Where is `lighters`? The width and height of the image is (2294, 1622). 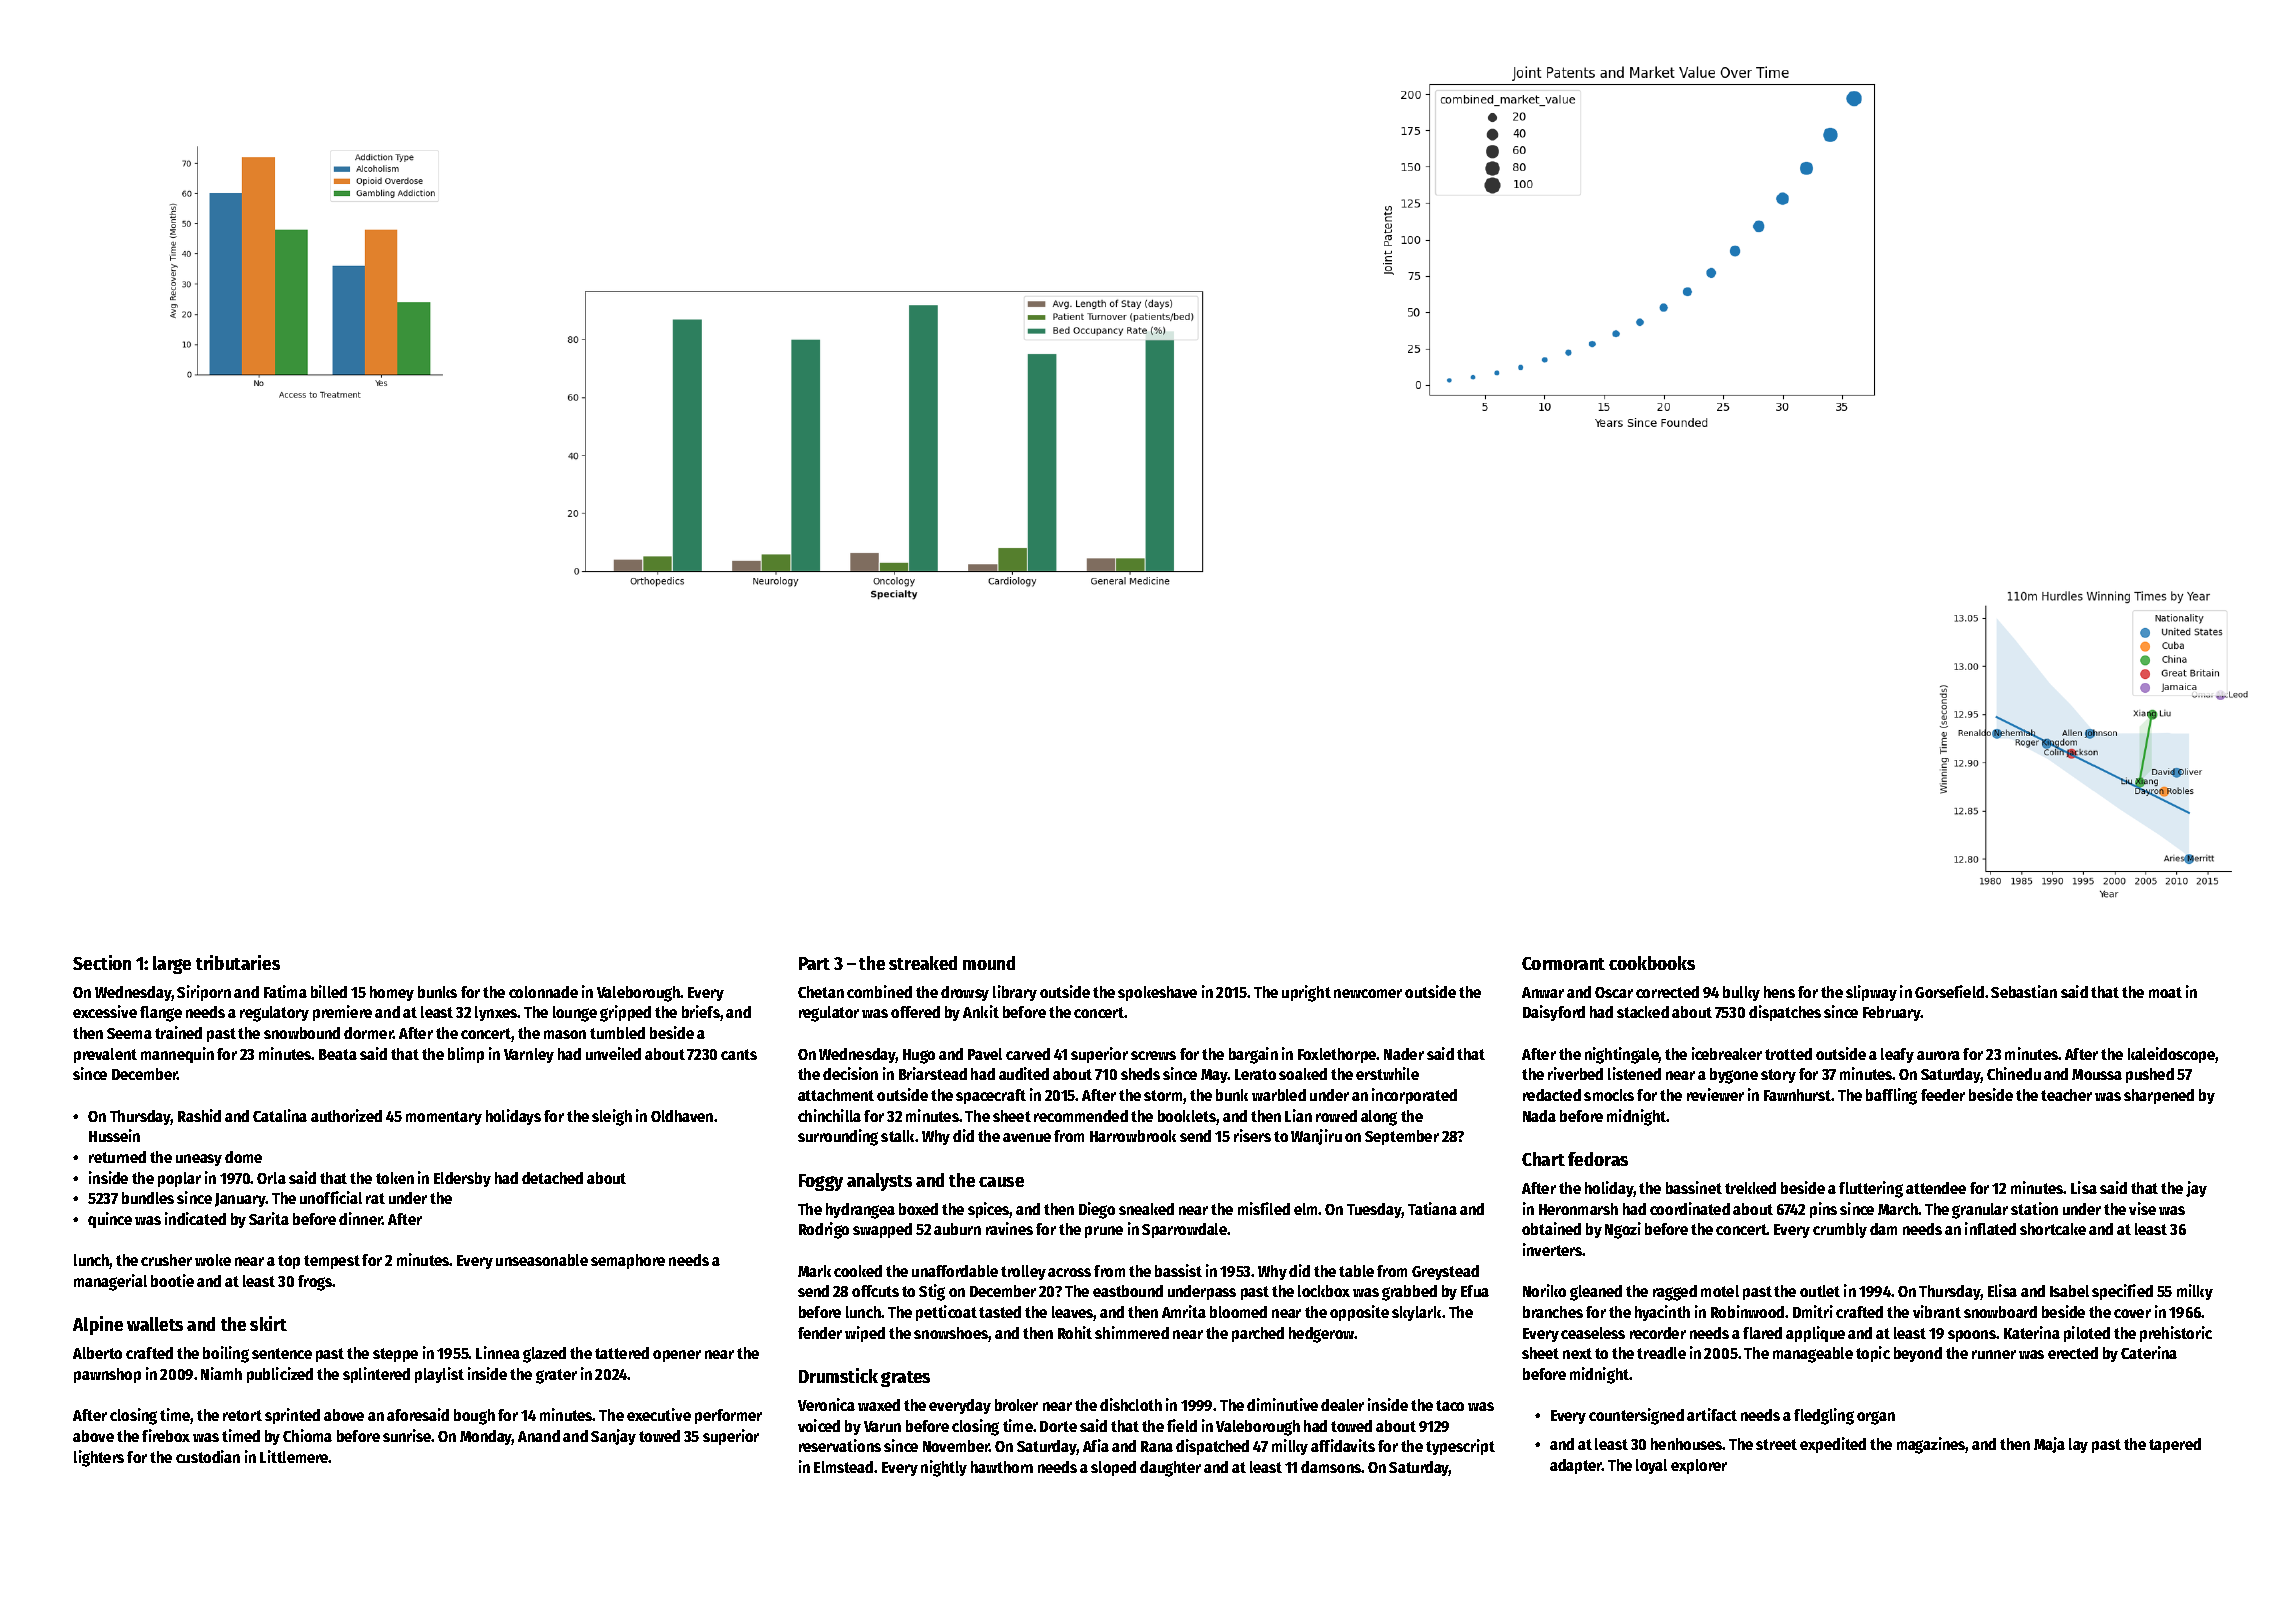
lighters is located at coordinates (99, 1458).
